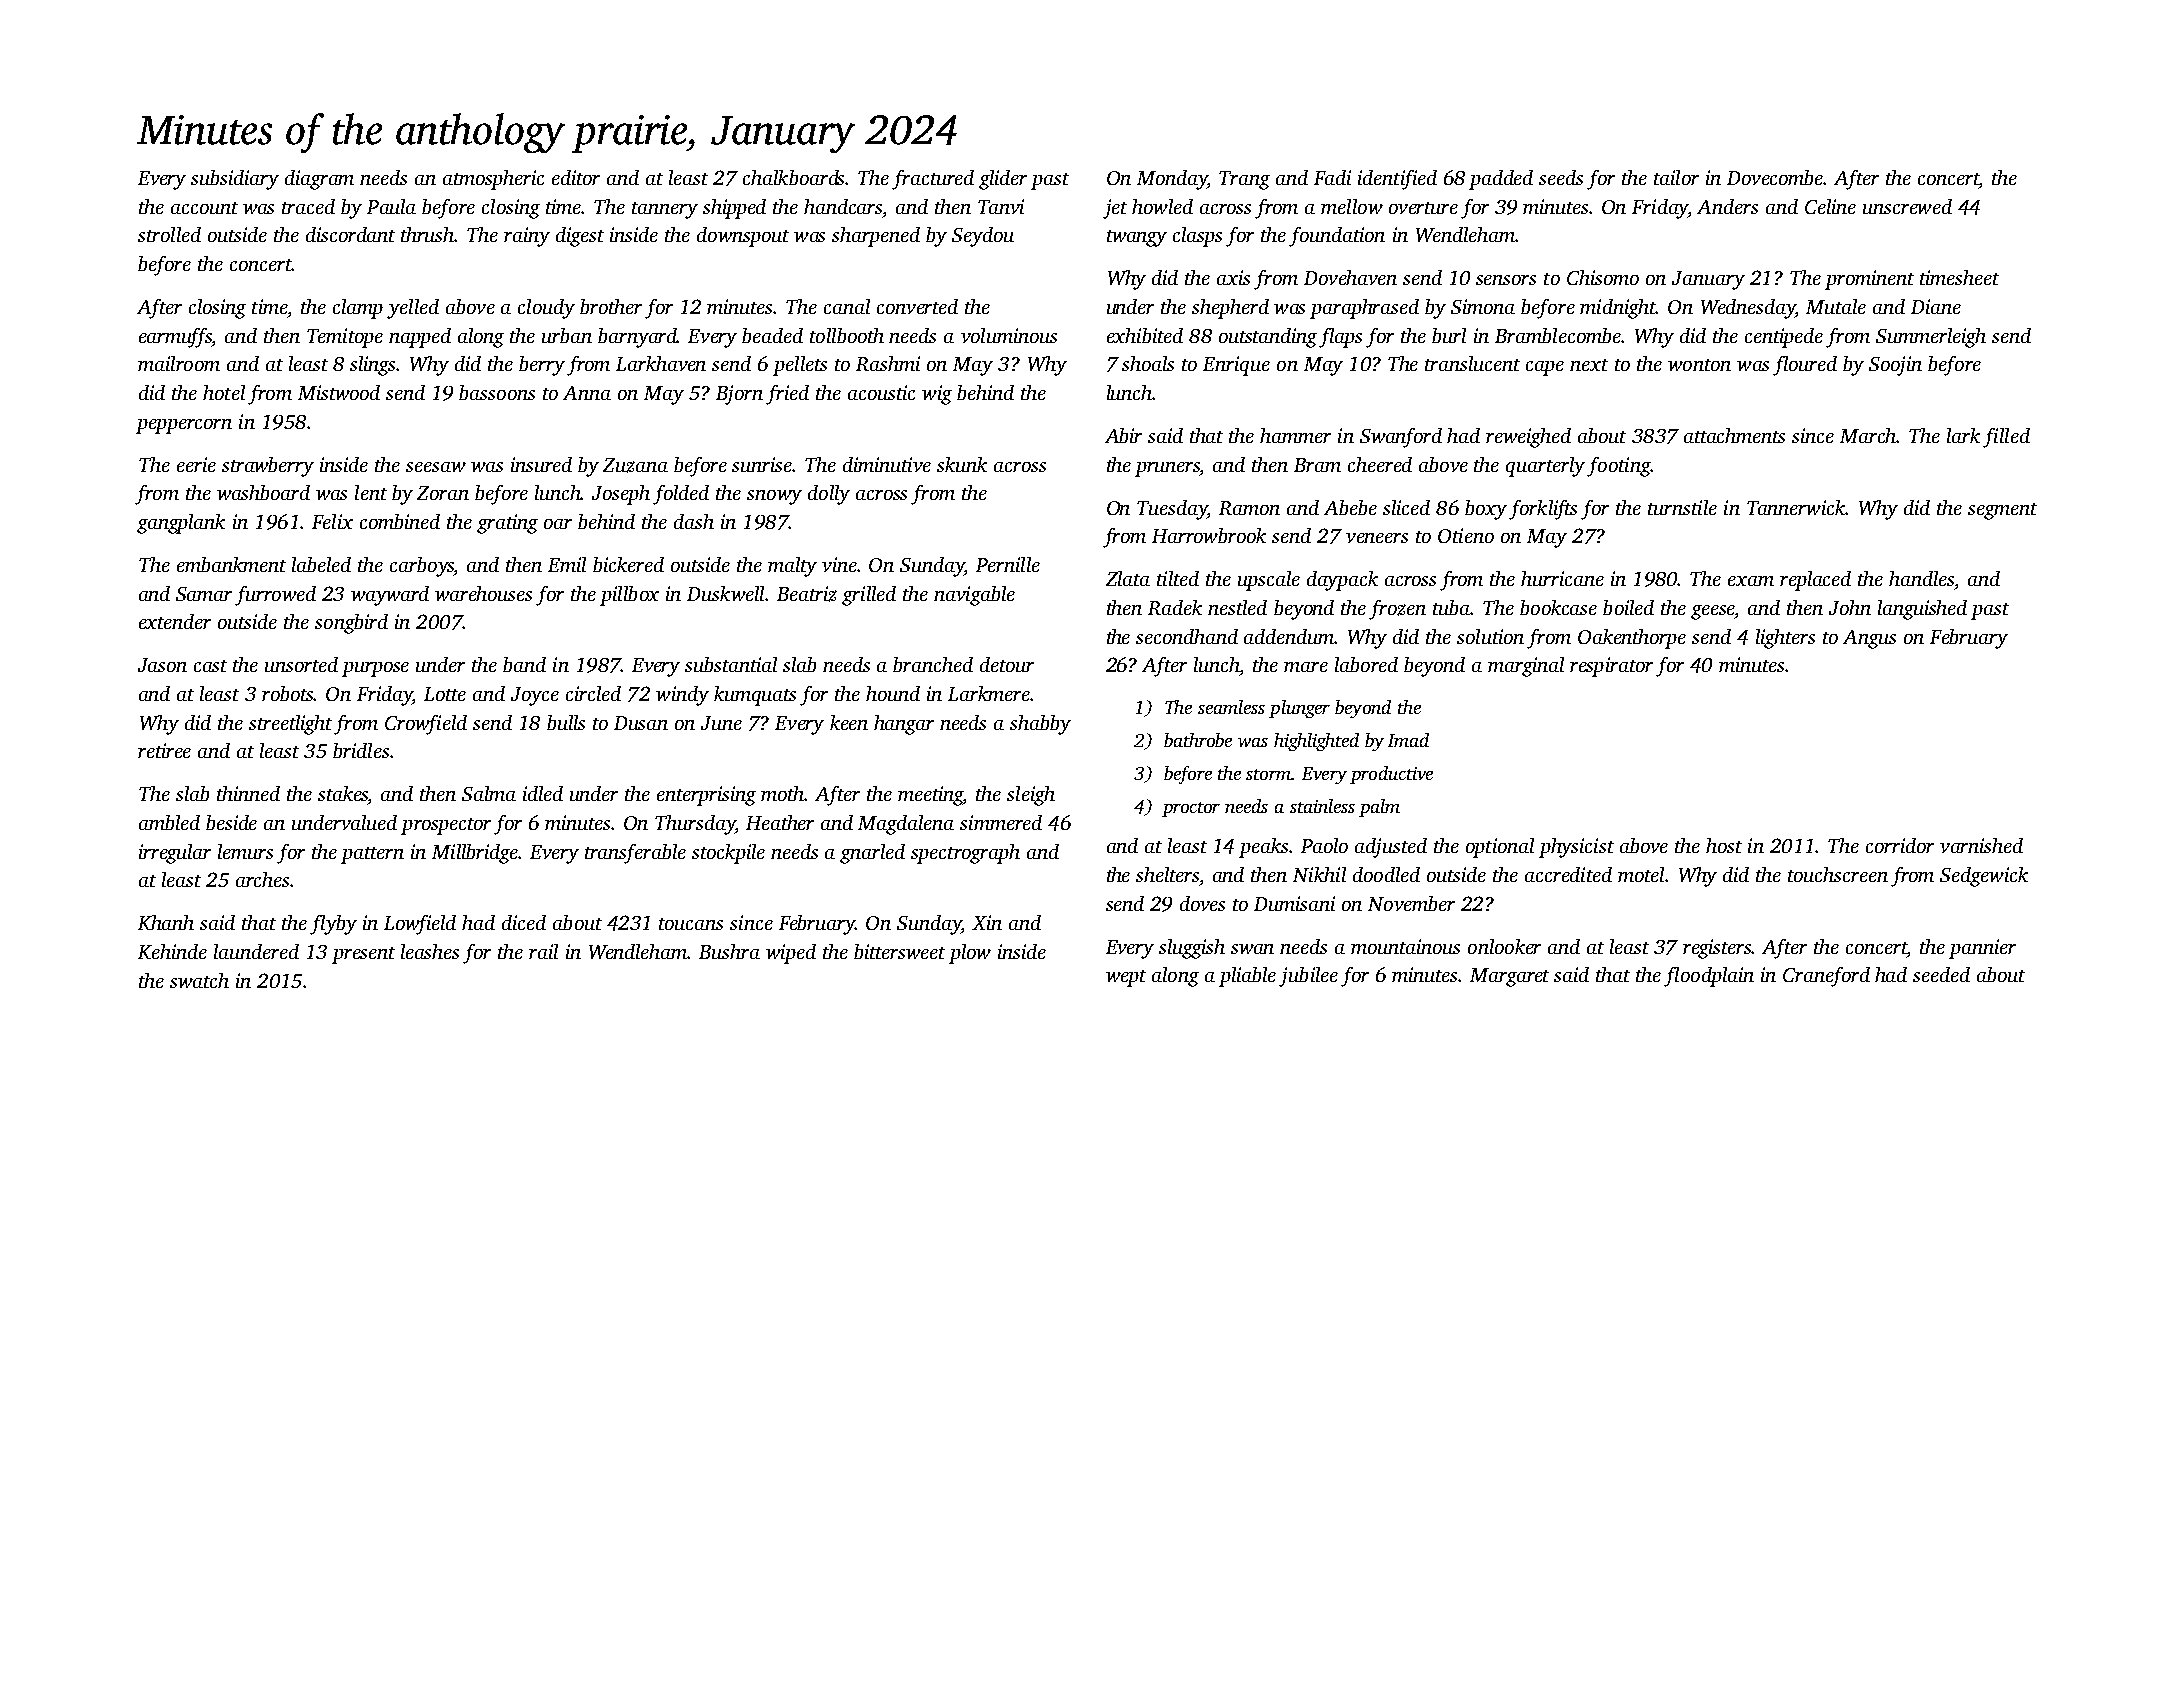 The width and height of the image is (2178, 1683). What do you see at coordinates (2002, 511) in the image?
I see `segment` at bounding box center [2002, 511].
